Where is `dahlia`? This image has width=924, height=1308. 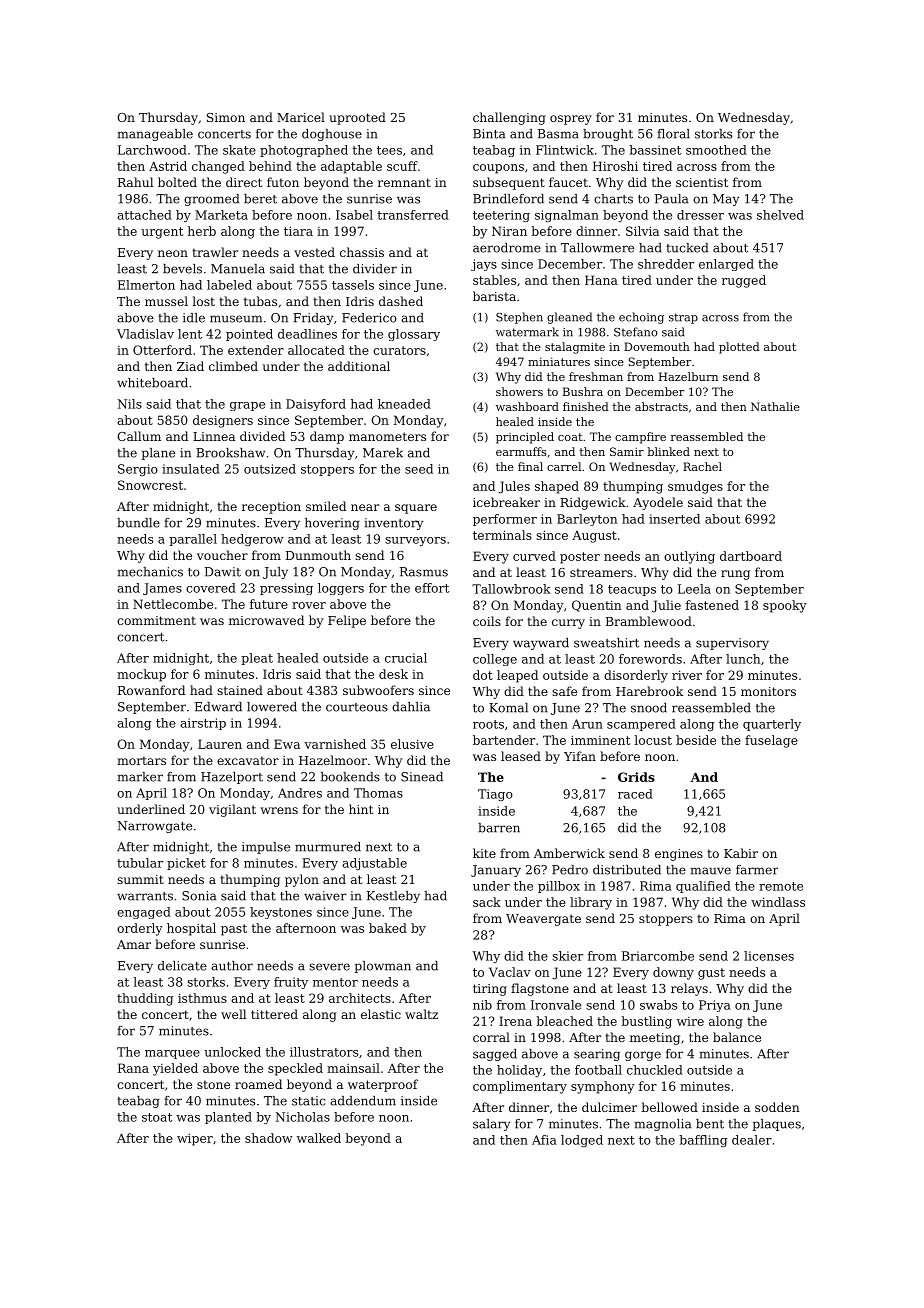 dahlia is located at coordinates (411, 707).
